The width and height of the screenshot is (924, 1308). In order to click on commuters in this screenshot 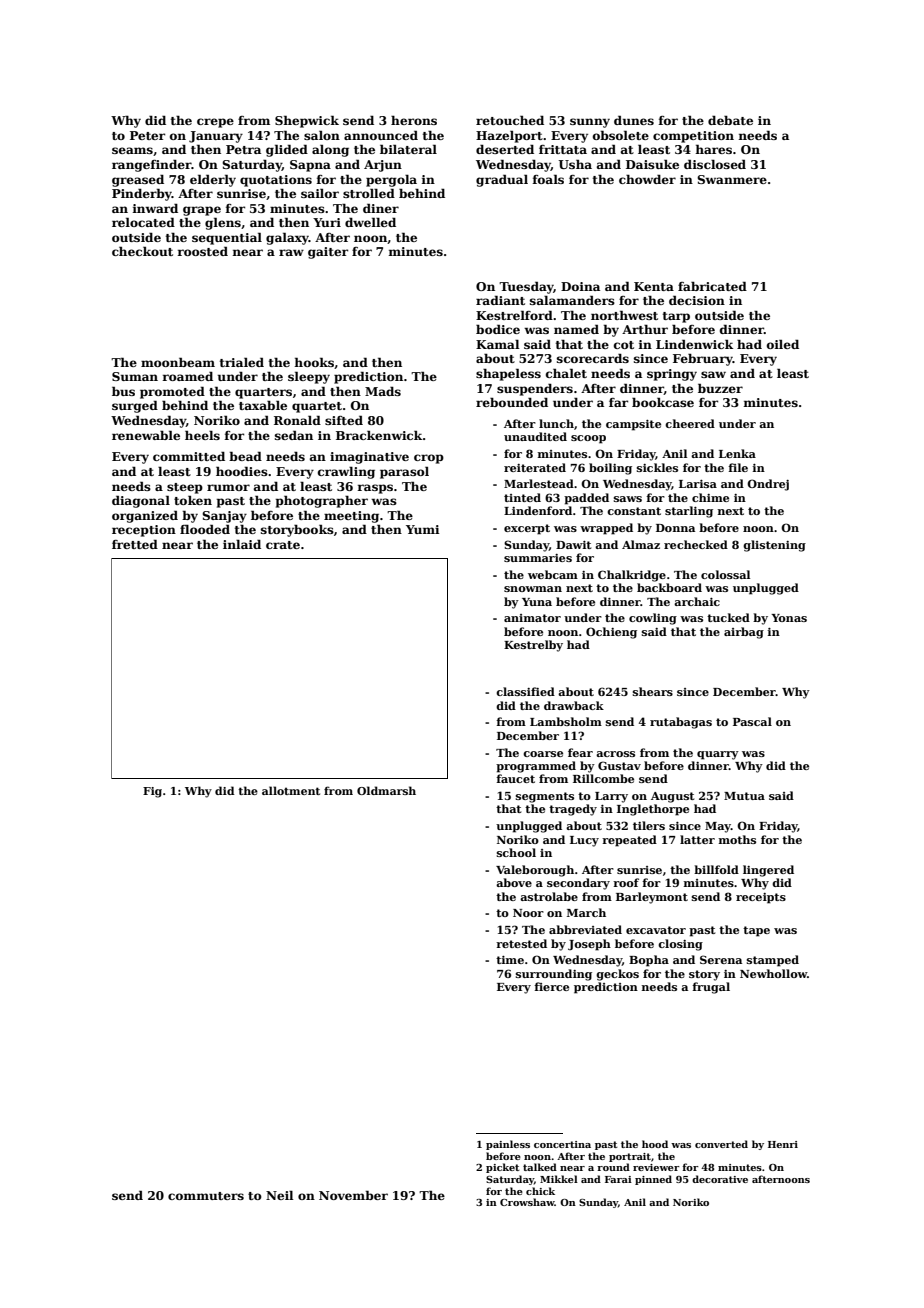, I will do `click(206, 1196)`.
